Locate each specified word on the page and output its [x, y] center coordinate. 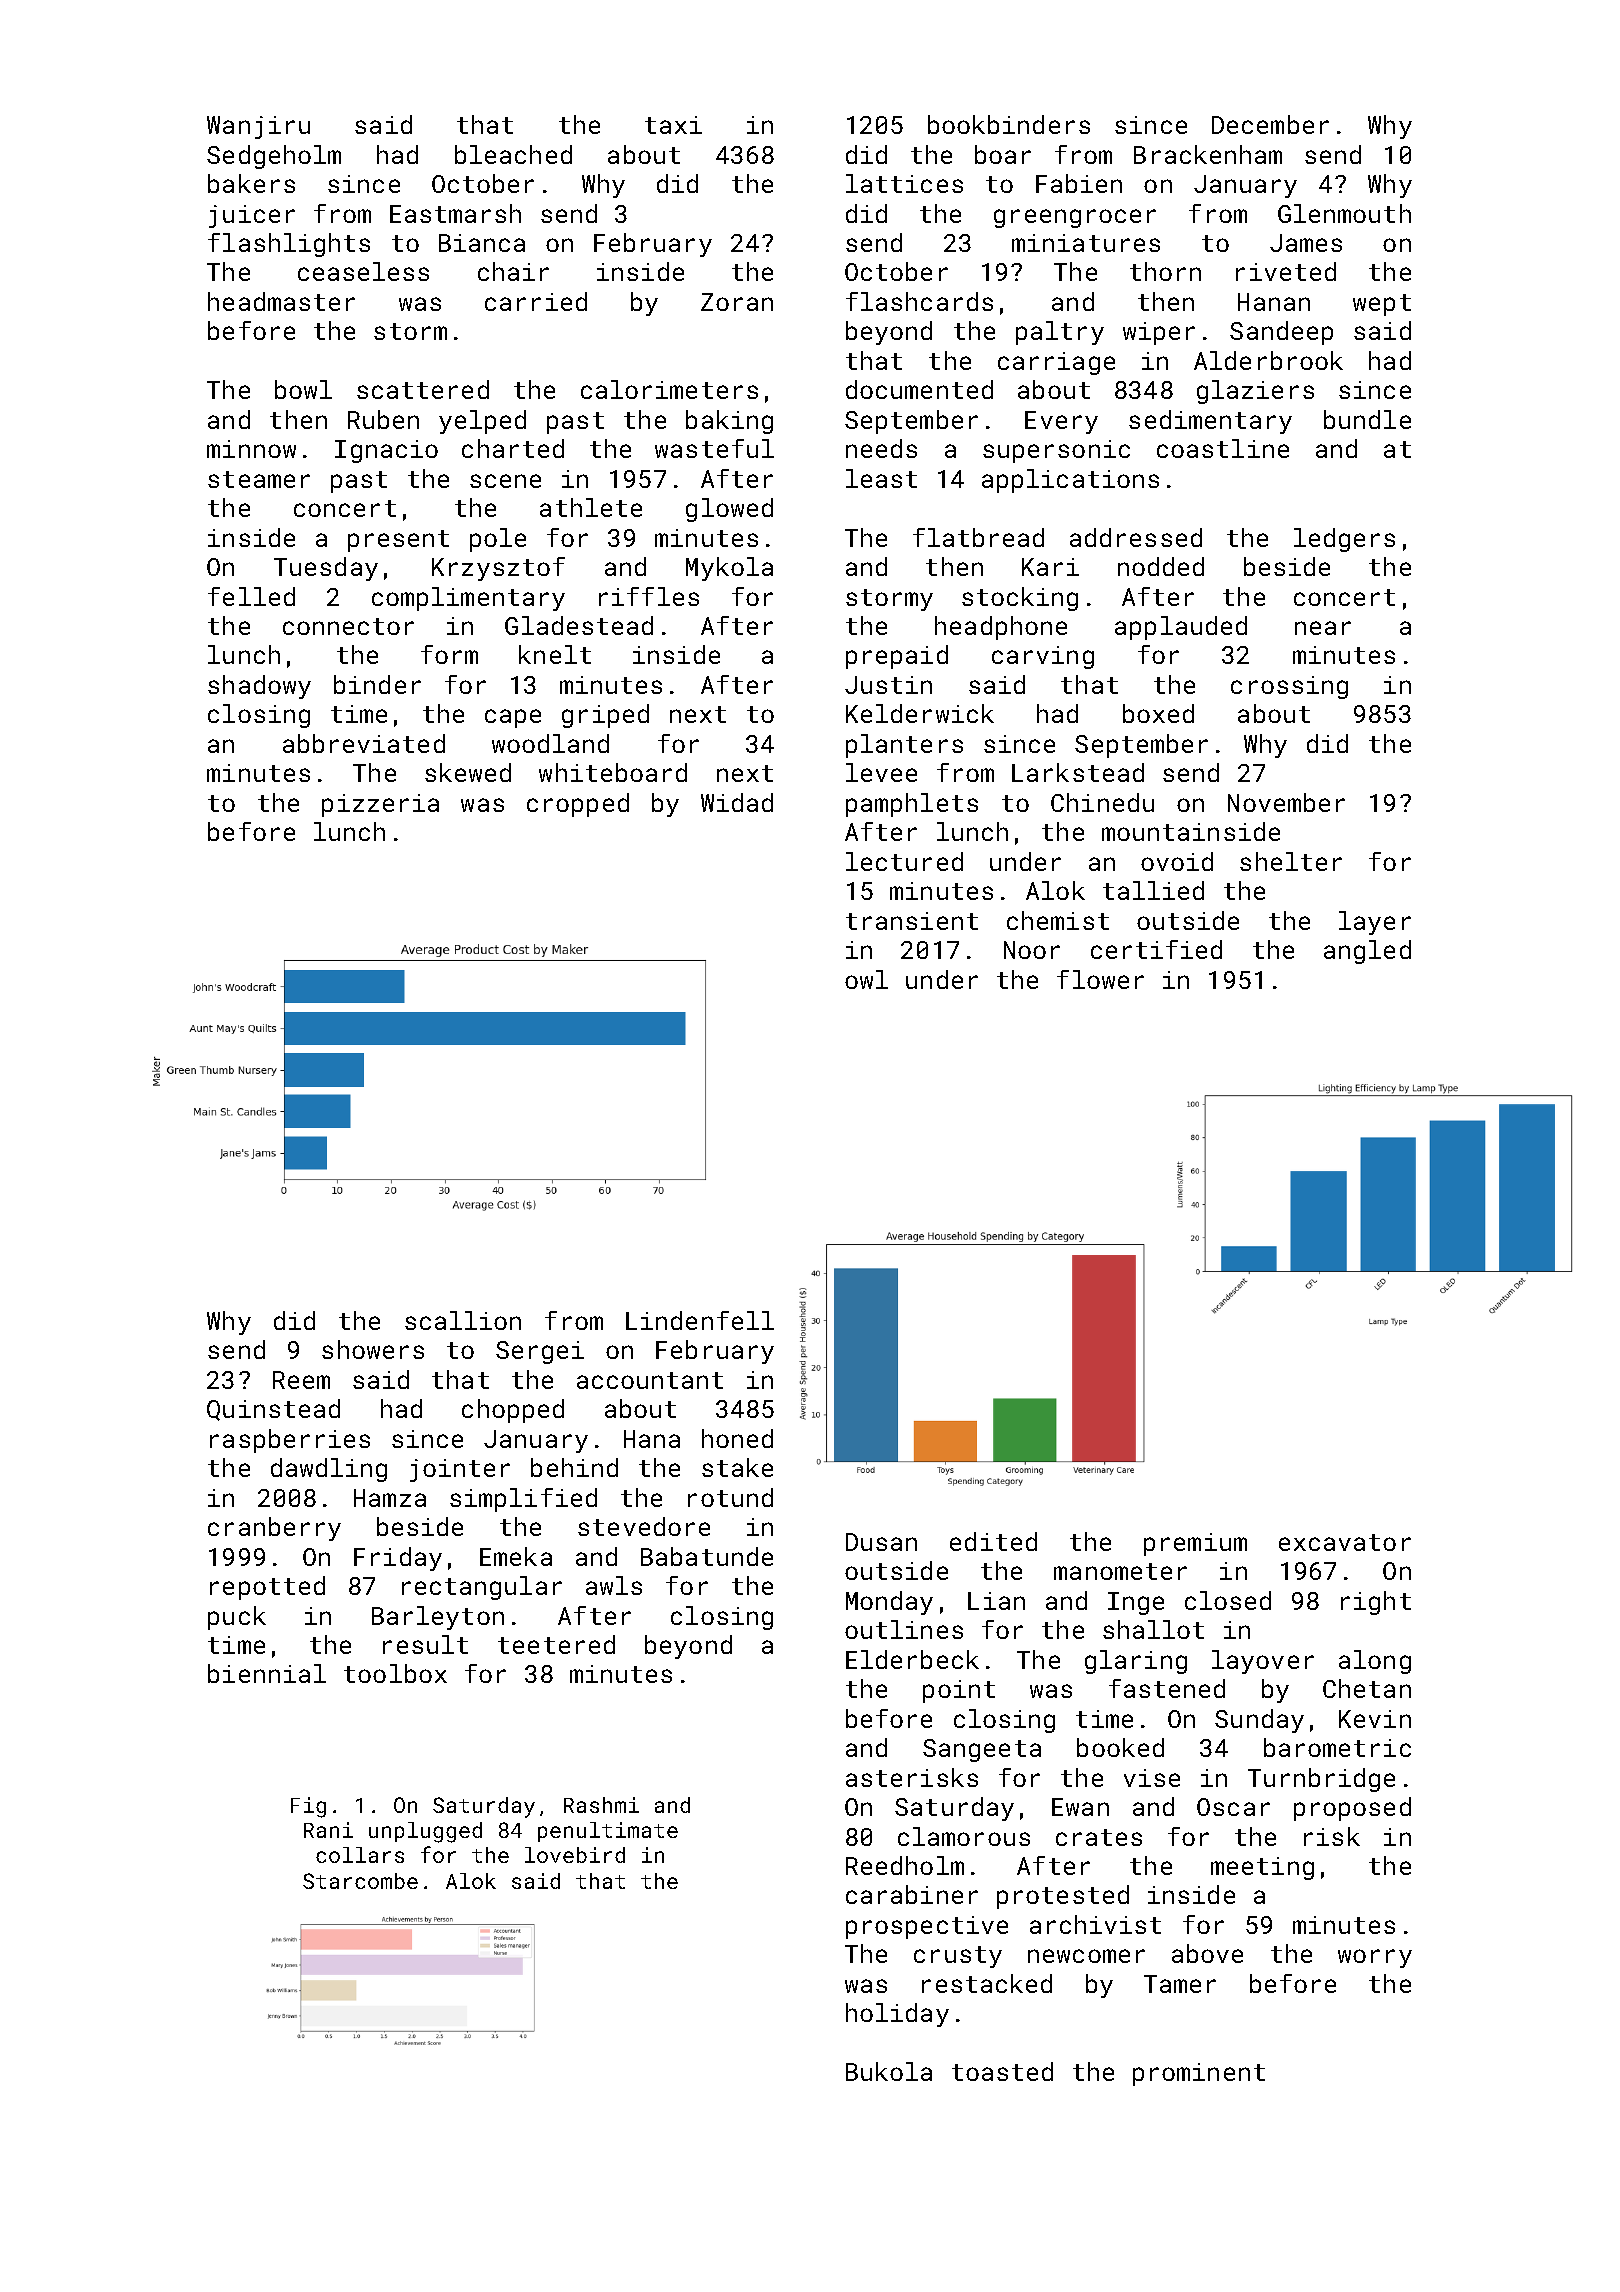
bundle [1367, 419]
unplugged [425, 1832]
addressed [1136, 537]
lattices [904, 183]
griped [605, 716]
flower [1100, 979]
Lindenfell [700, 1320]
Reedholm [905, 1865]
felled [251, 596]
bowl [303, 389]
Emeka [516, 1556]
